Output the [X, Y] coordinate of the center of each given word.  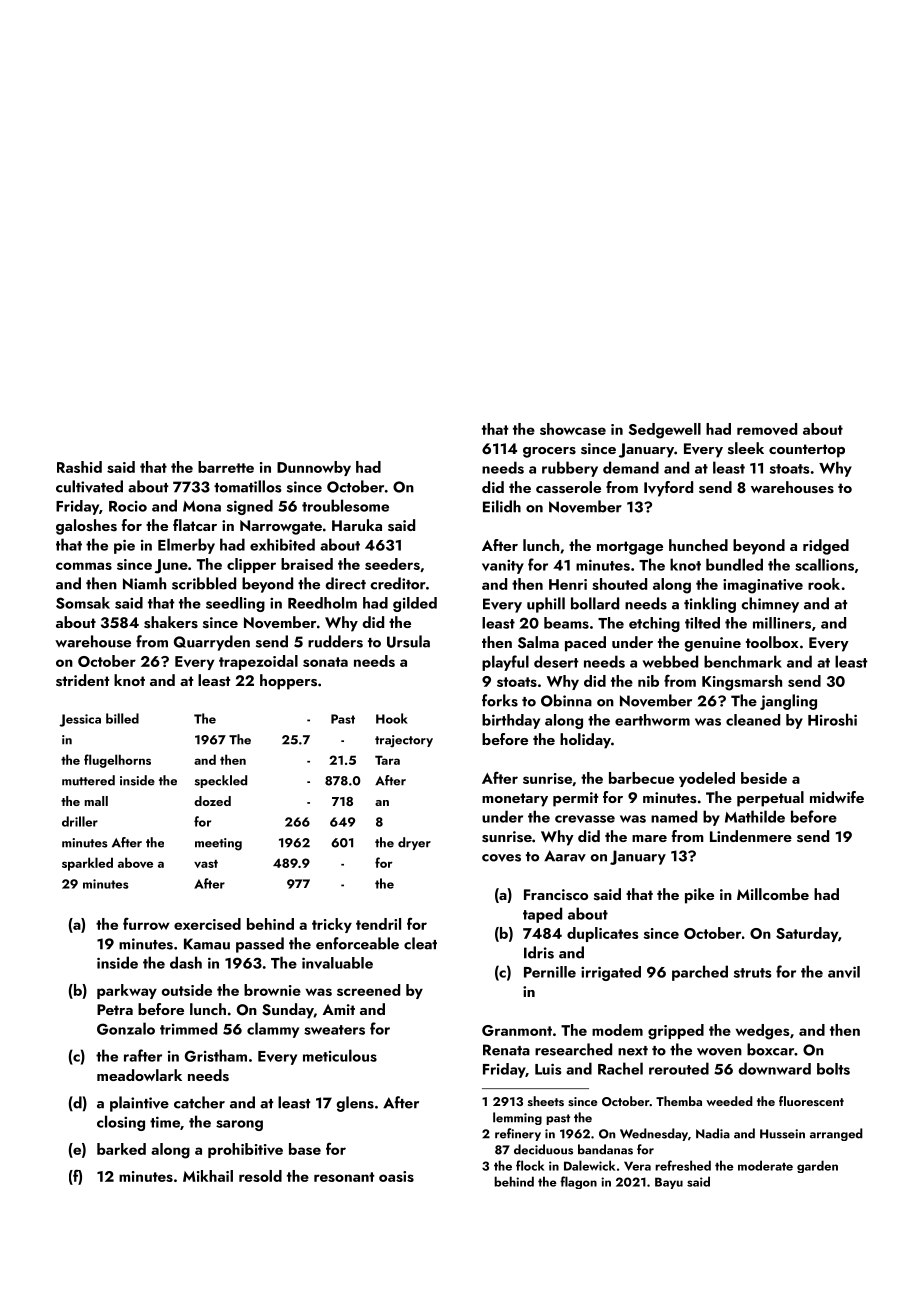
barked [121, 1149]
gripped [676, 1032]
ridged [826, 547]
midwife [837, 797]
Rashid [79, 467]
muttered [88, 780]
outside [187, 990]
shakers [171, 622]
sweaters [334, 1030]
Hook [392, 718]
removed [767, 429]
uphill [546, 605]
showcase [573, 429]
